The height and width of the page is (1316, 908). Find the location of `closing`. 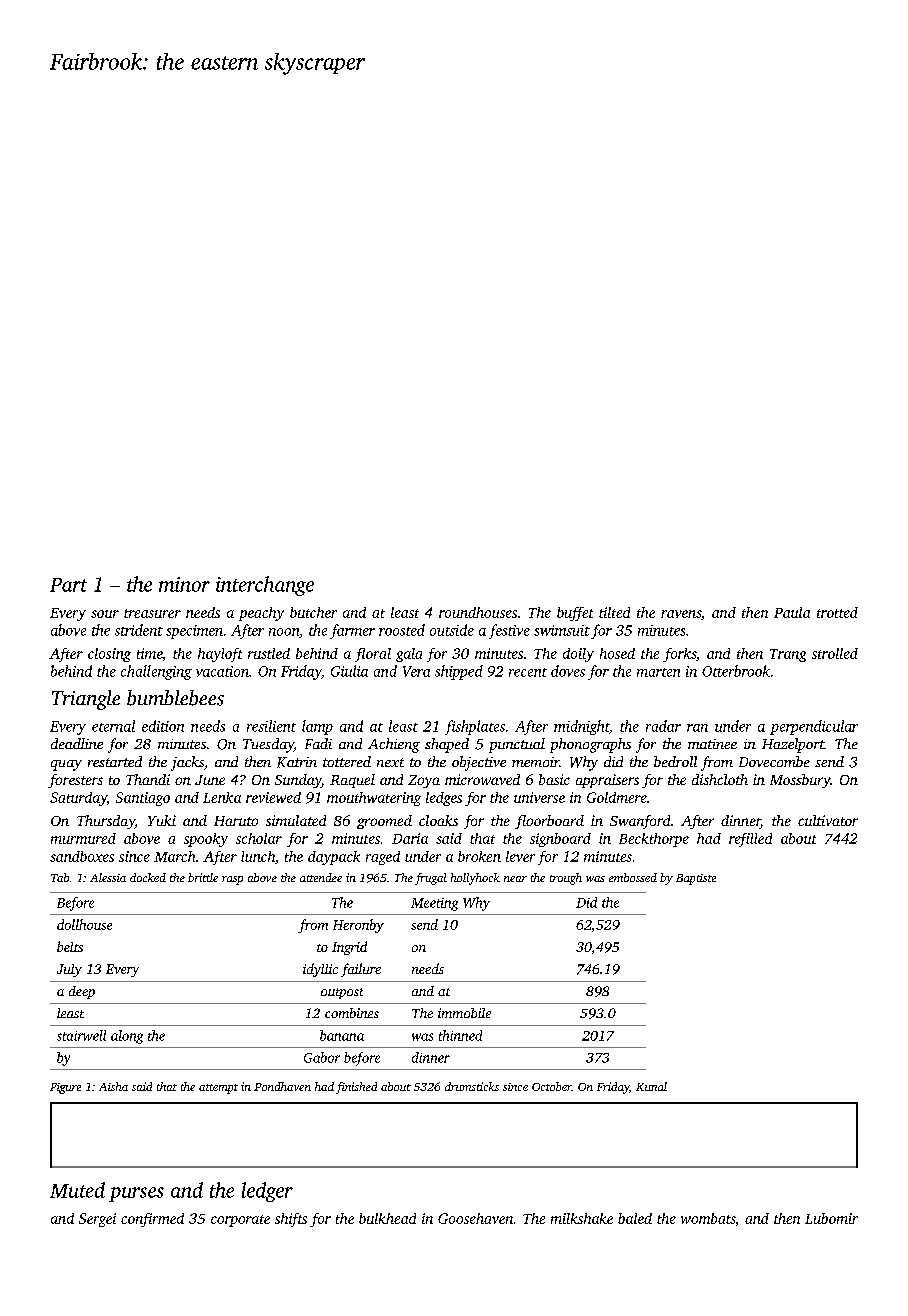

closing is located at coordinates (109, 655).
